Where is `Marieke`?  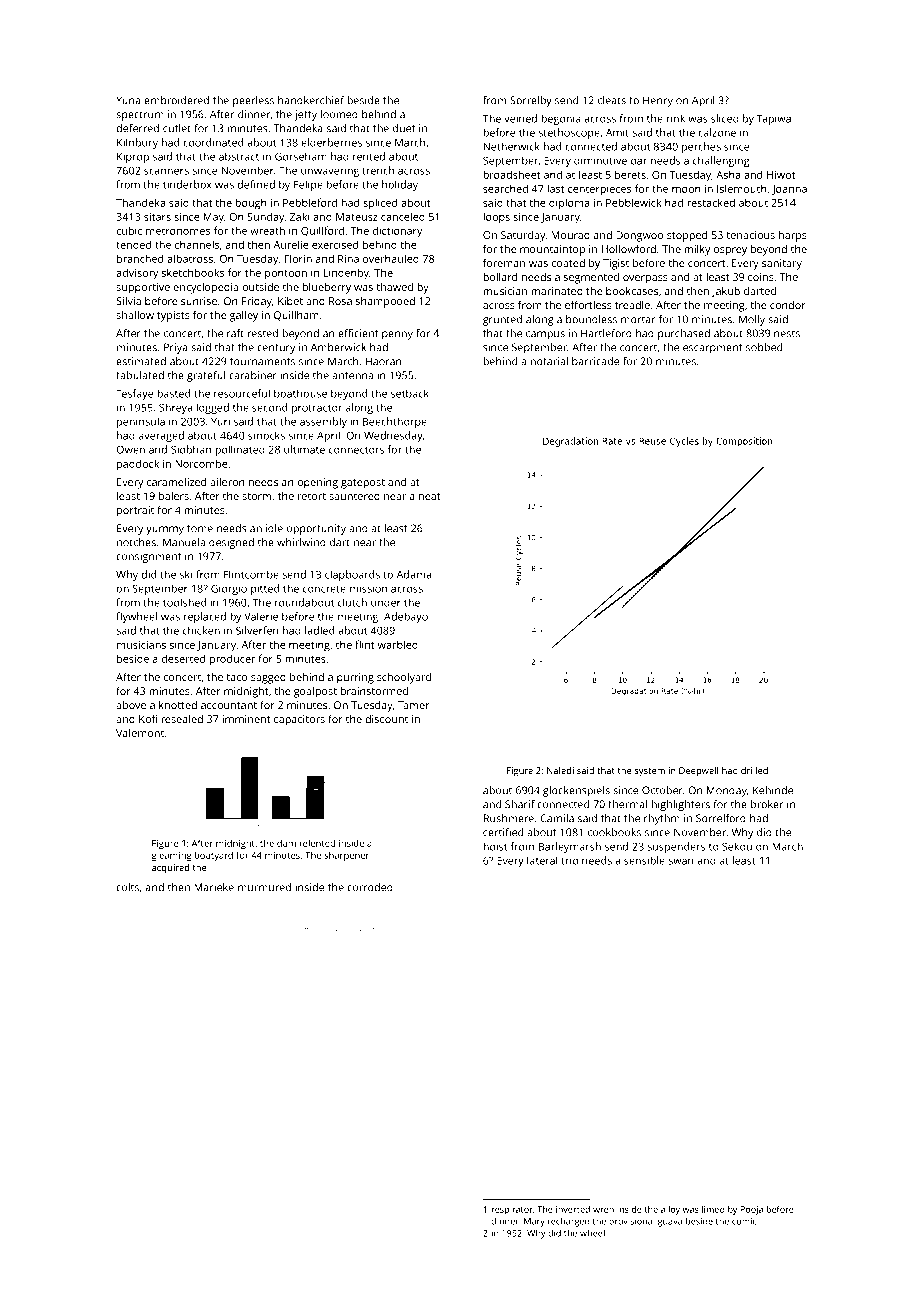
Marieke is located at coordinates (214, 887).
